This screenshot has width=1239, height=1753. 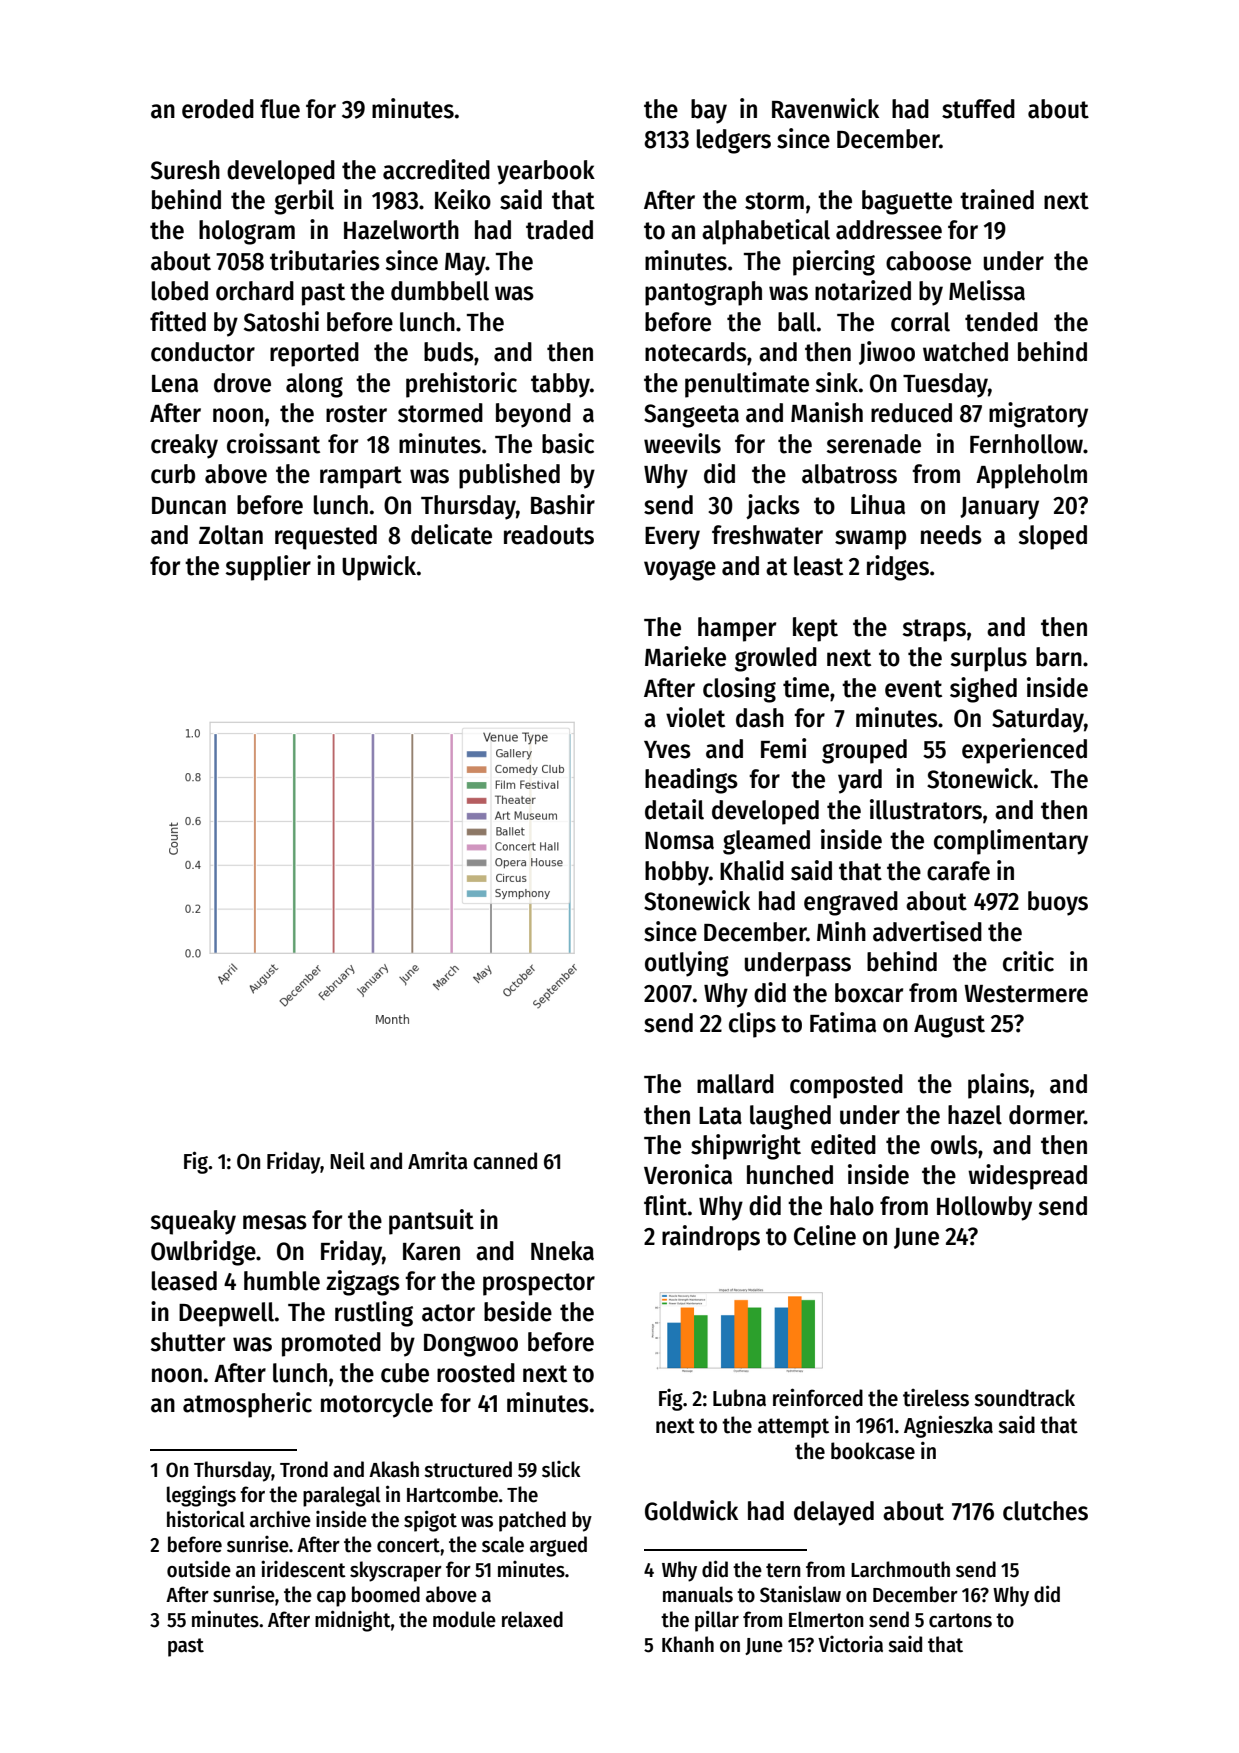 What do you see at coordinates (998, 1086) in the screenshot?
I see `plains` at bounding box center [998, 1086].
